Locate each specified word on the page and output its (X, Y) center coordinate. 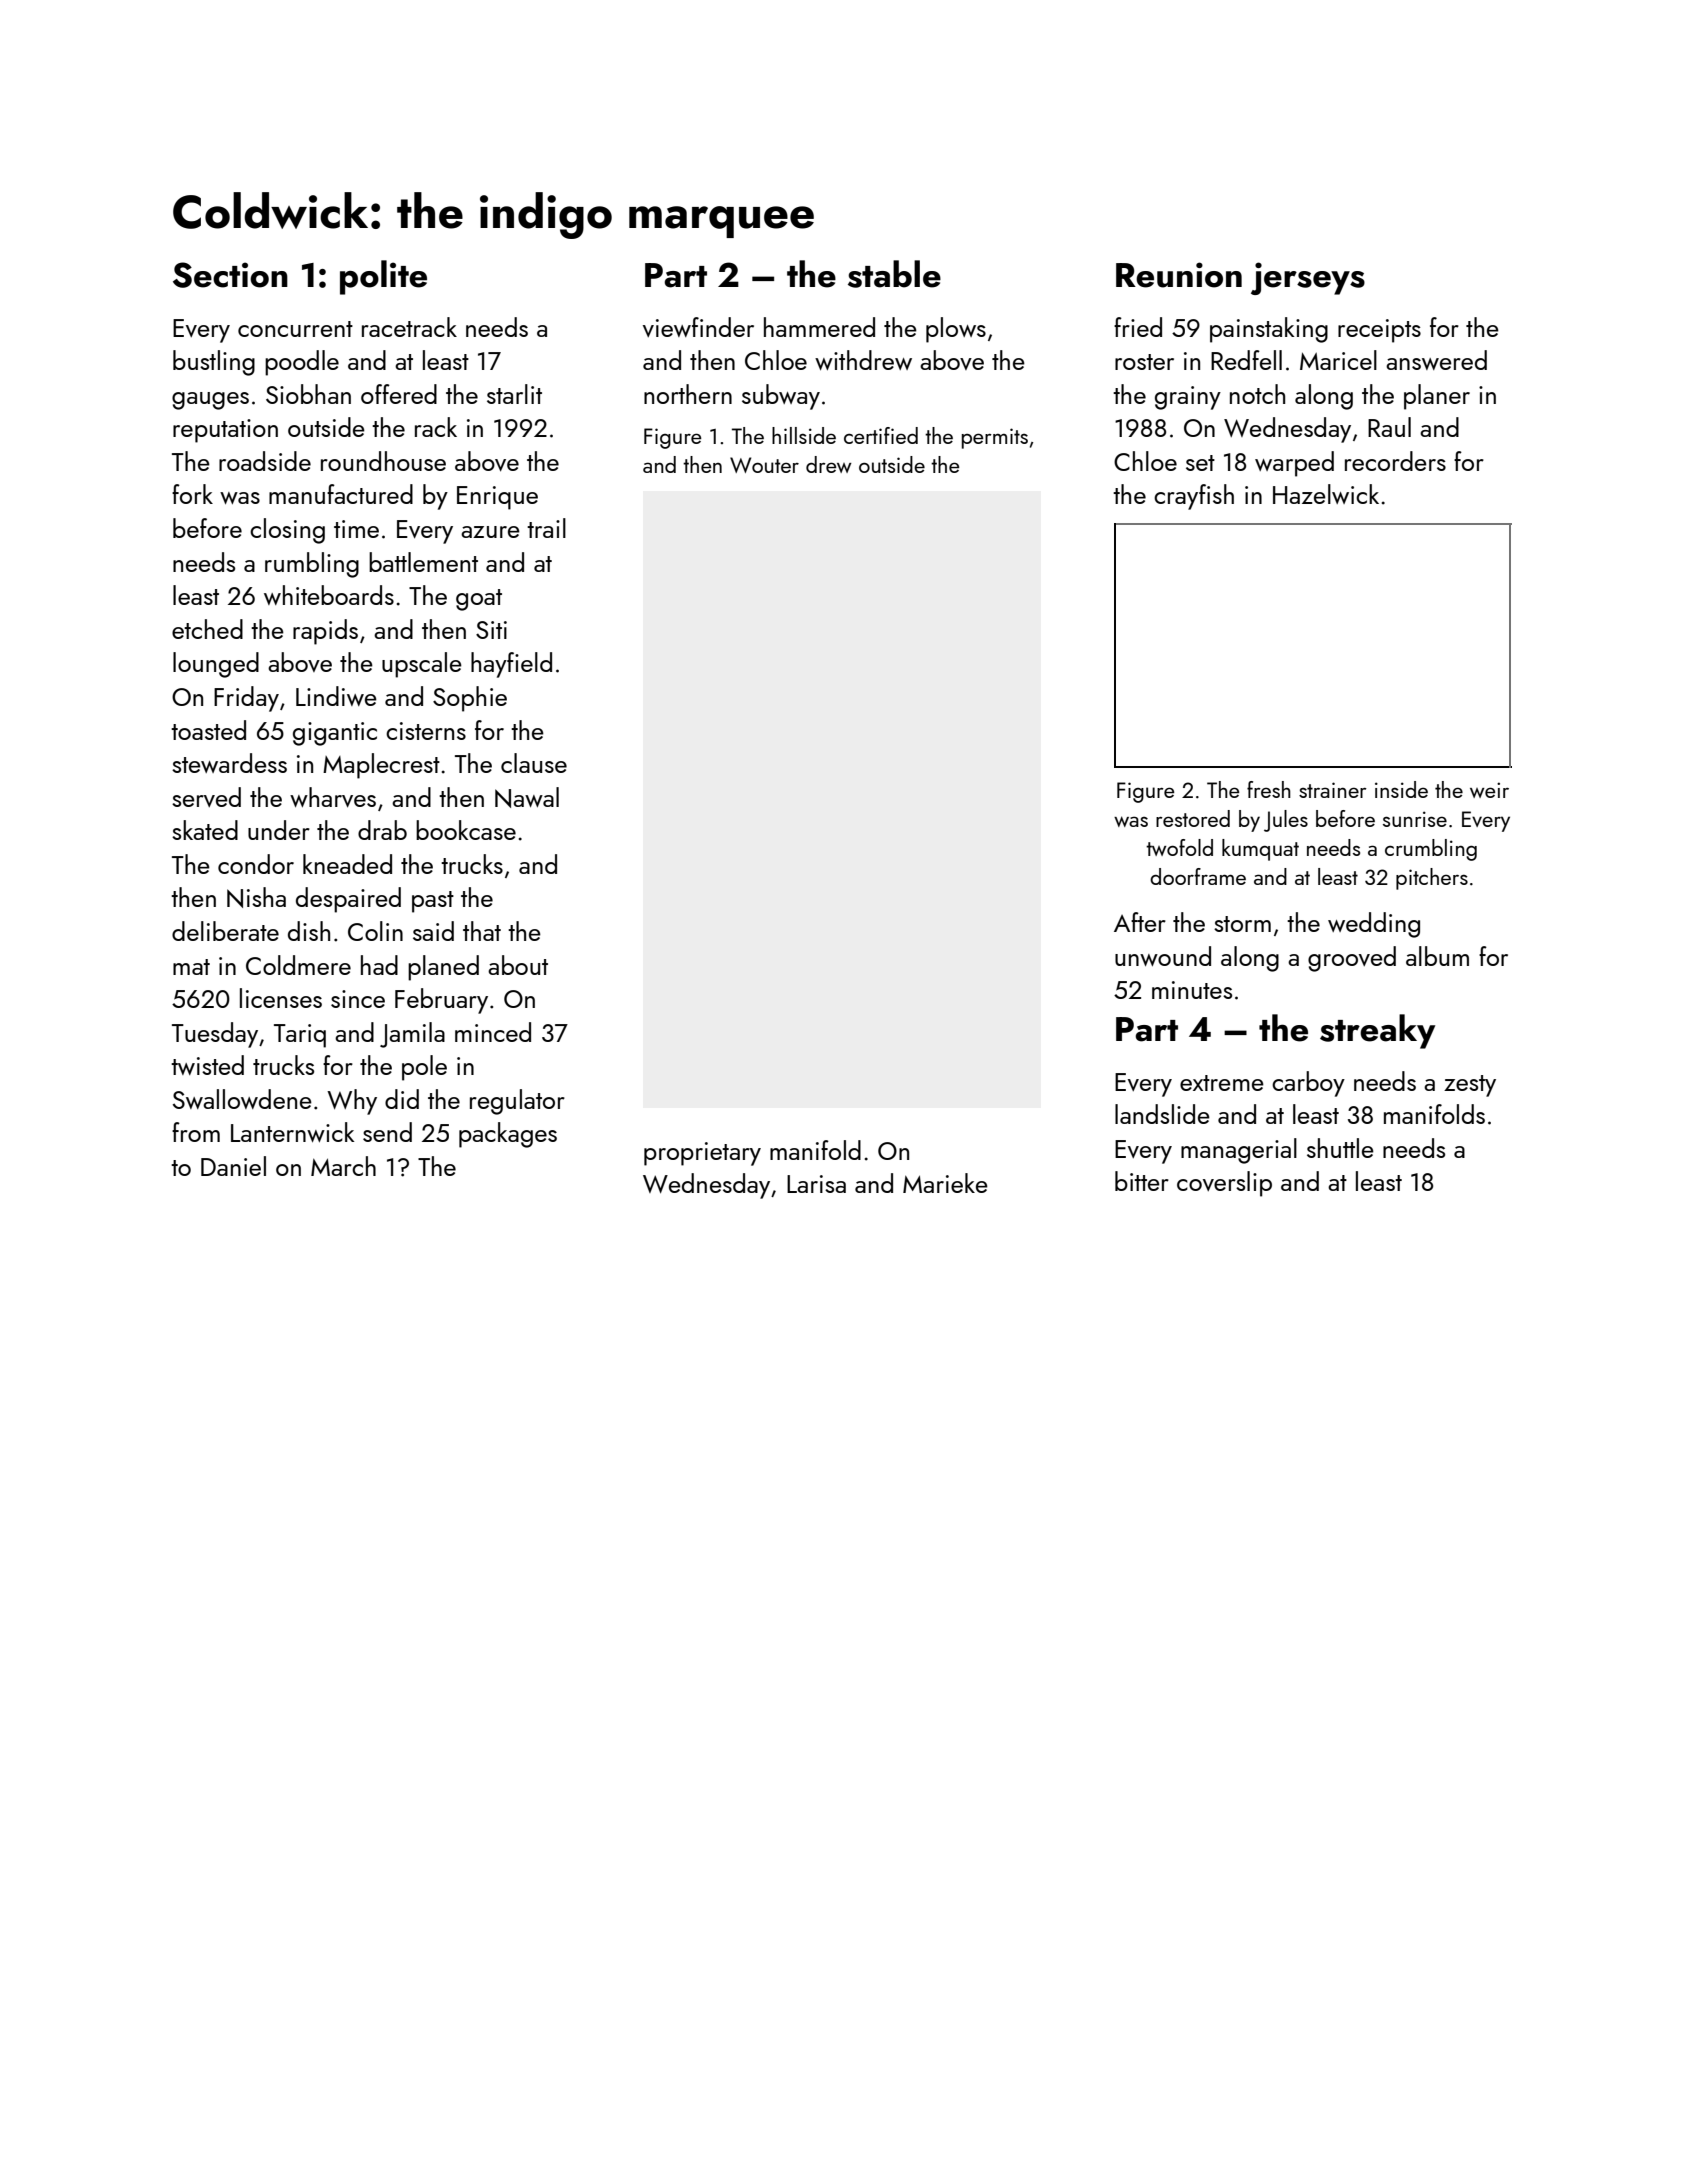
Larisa (816, 1184)
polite (383, 277)
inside (1401, 789)
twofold (1179, 847)
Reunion (1179, 275)
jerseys (1308, 278)
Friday (246, 699)
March (343, 1166)
